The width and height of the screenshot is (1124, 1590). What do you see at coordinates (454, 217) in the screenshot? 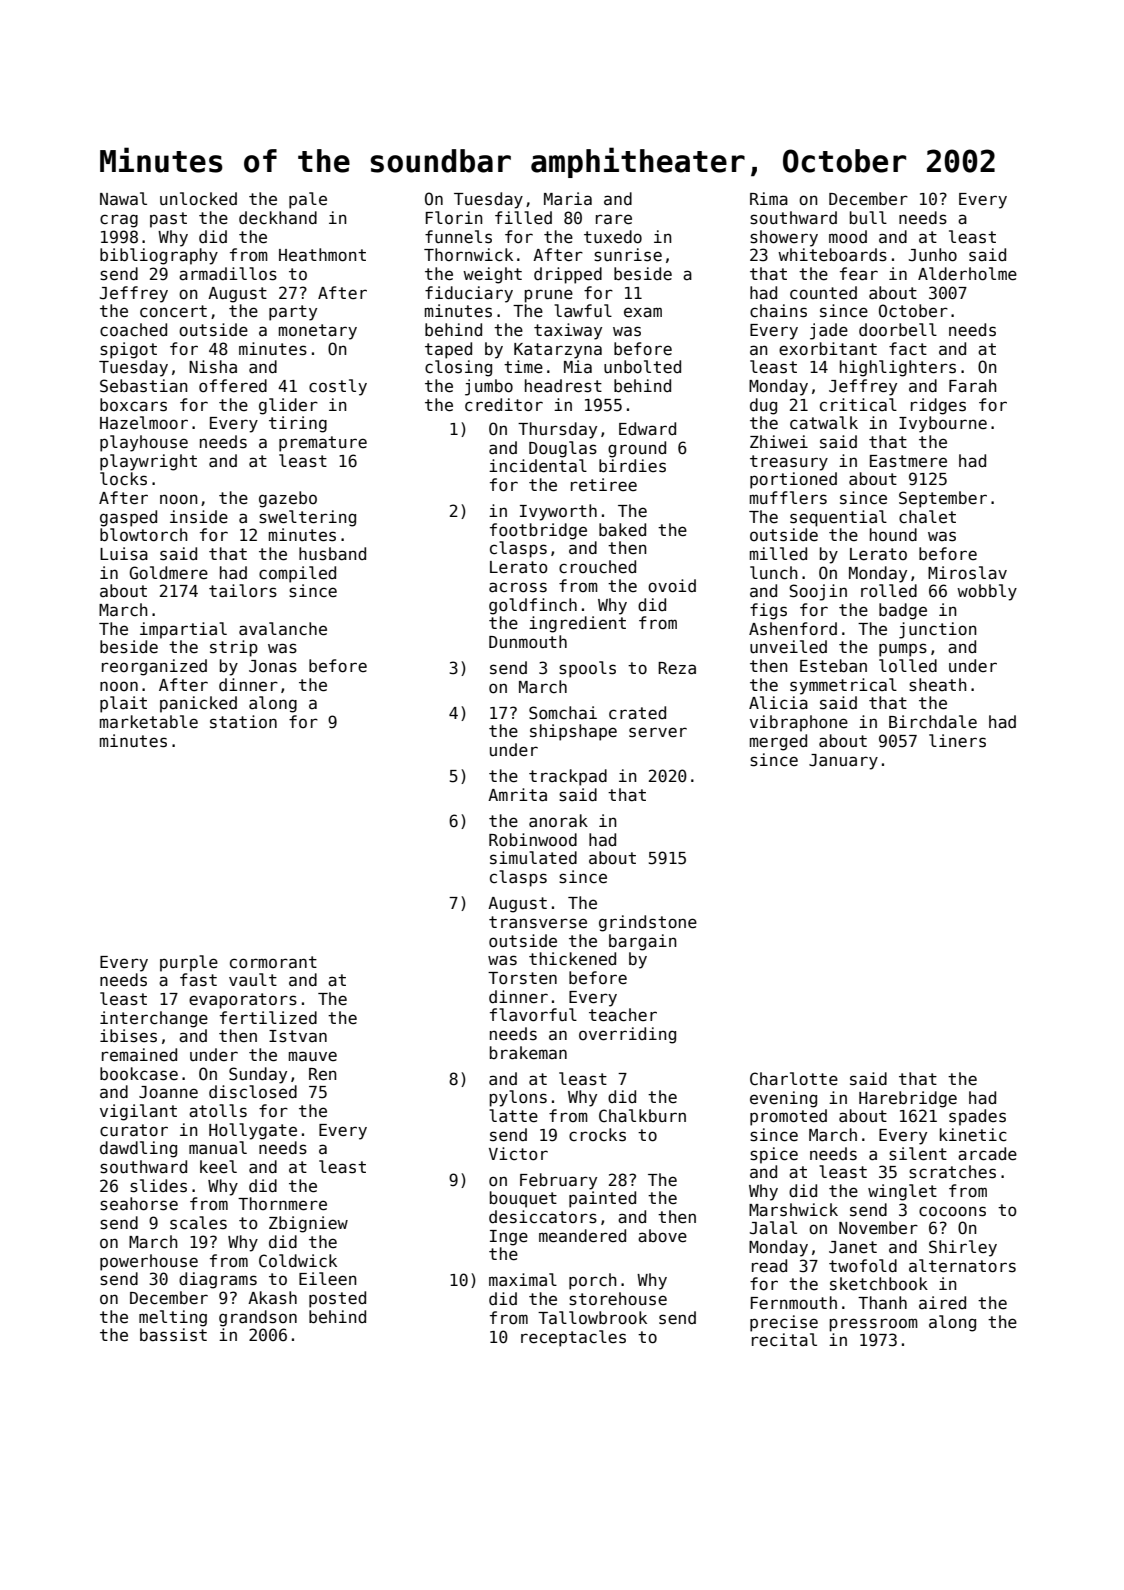
I see `Florin` at bounding box center [454, 217].
